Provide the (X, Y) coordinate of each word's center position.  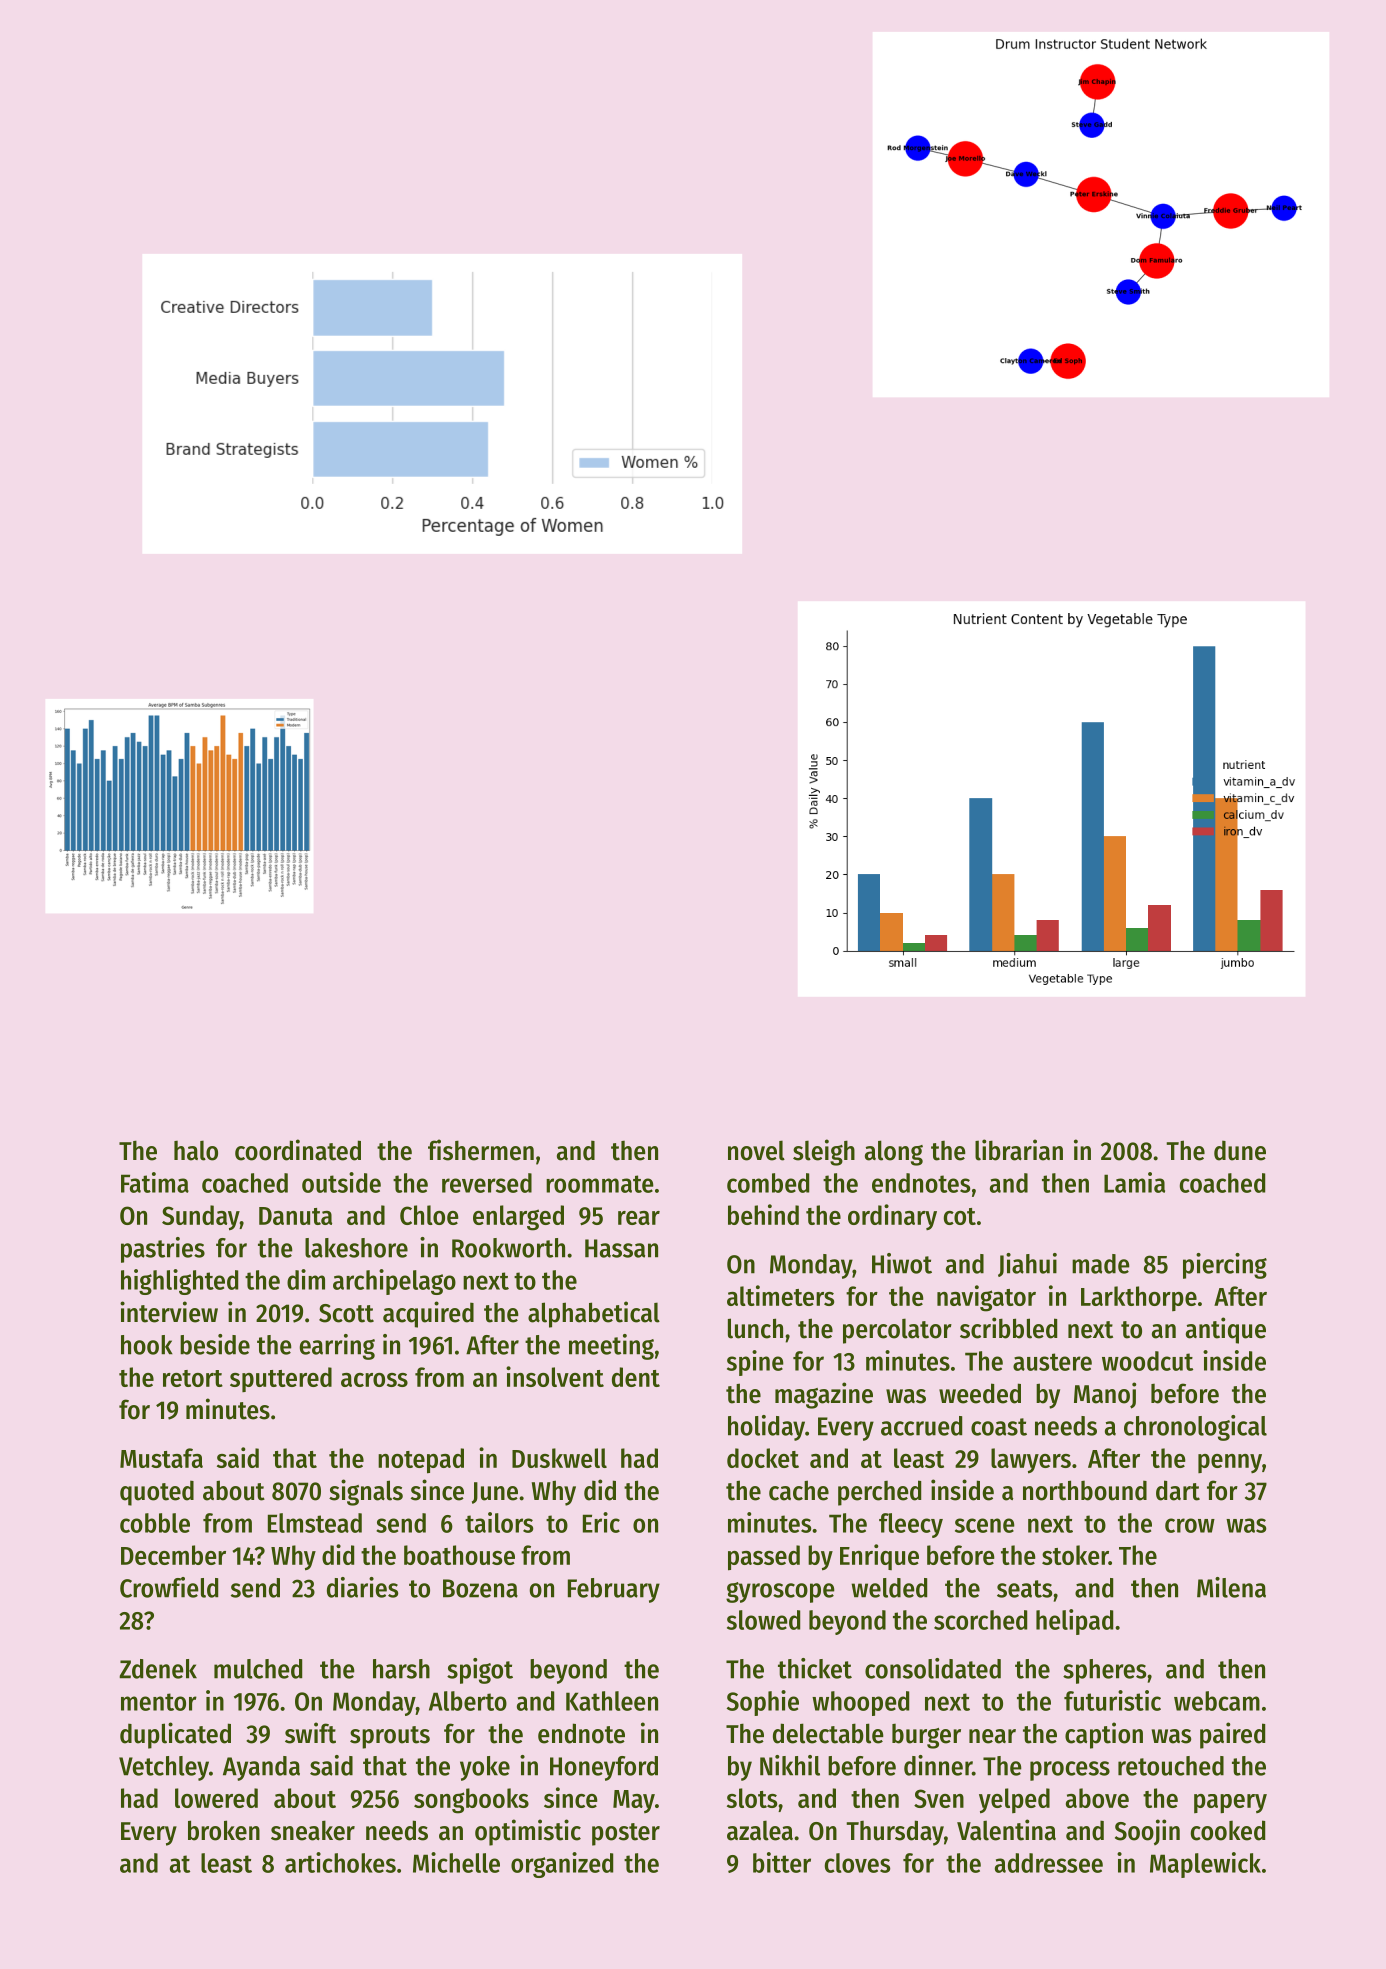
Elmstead (315, 1523)
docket (763, 1458)
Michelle (456, 1862)
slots (752, 1798)
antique (1226, 1330)
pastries (163, 1250)
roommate (600, 1184)
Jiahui (1027, 1265)
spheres (1104, 1671)
